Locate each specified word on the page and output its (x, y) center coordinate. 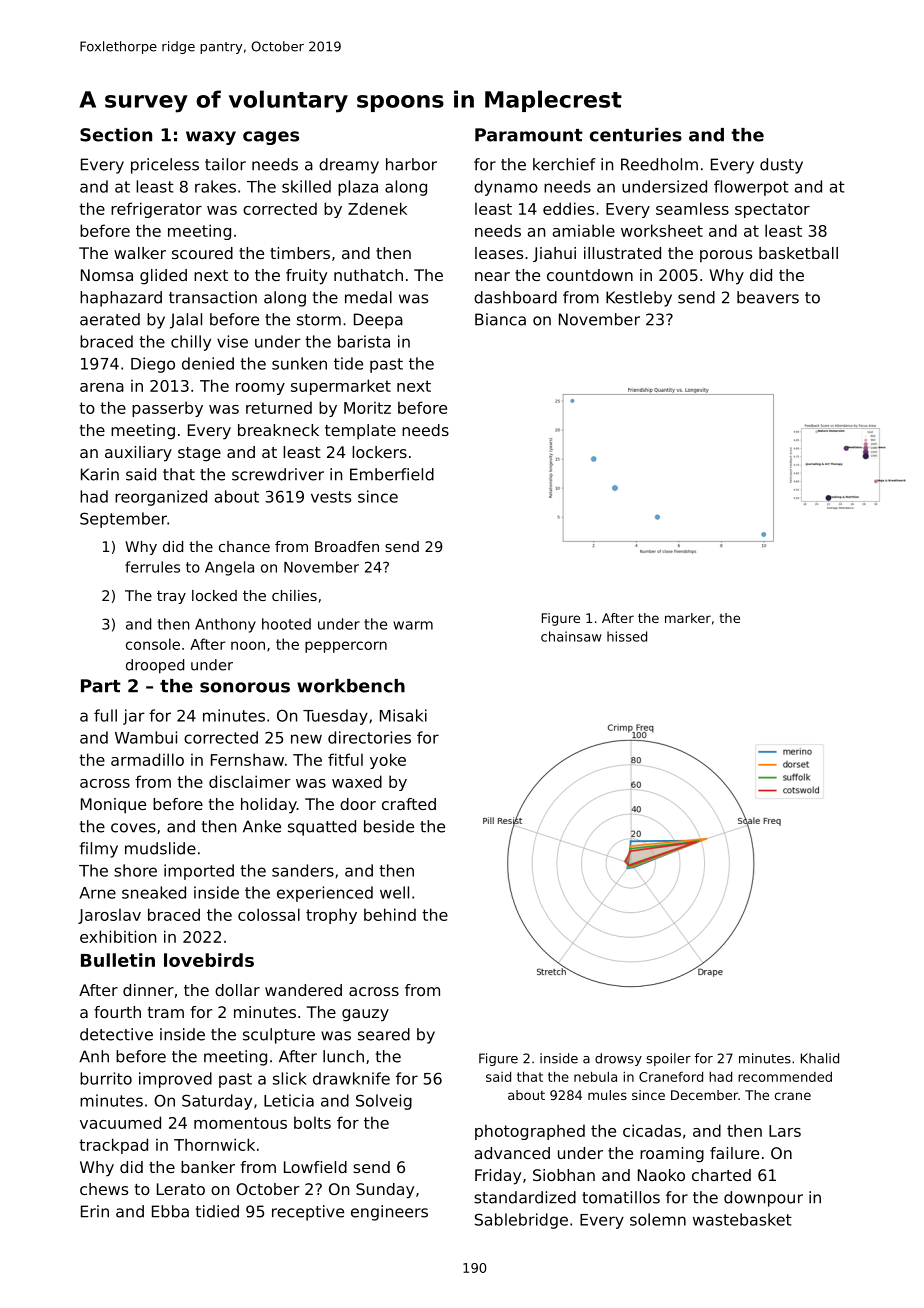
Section (116, 135)
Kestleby (639, 299)
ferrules (152, 567)
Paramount (529, 135)
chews (104, 1189)
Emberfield (392, 474)
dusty (781, 166)
